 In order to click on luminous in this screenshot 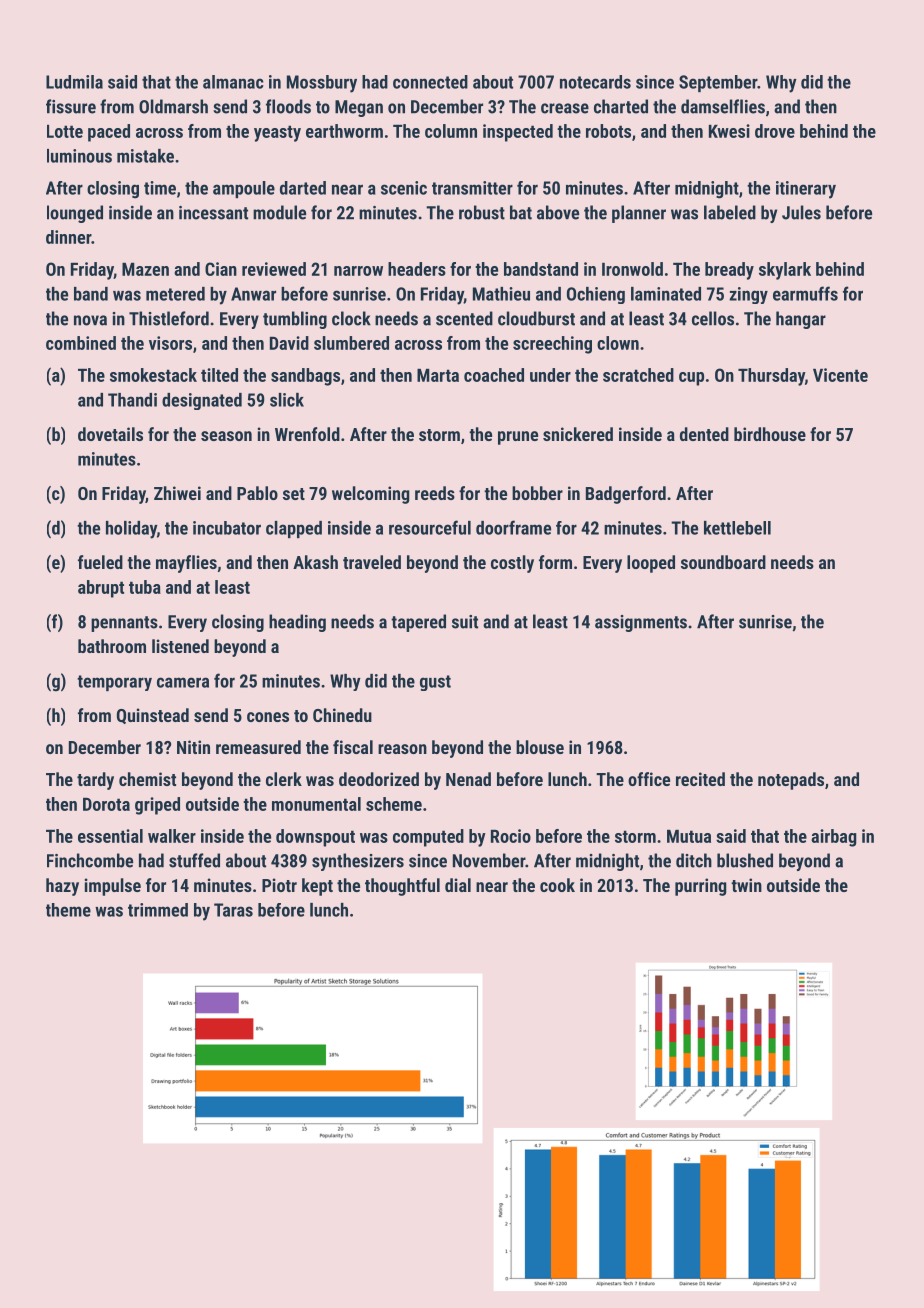, I will do `click(79, 156)`.
